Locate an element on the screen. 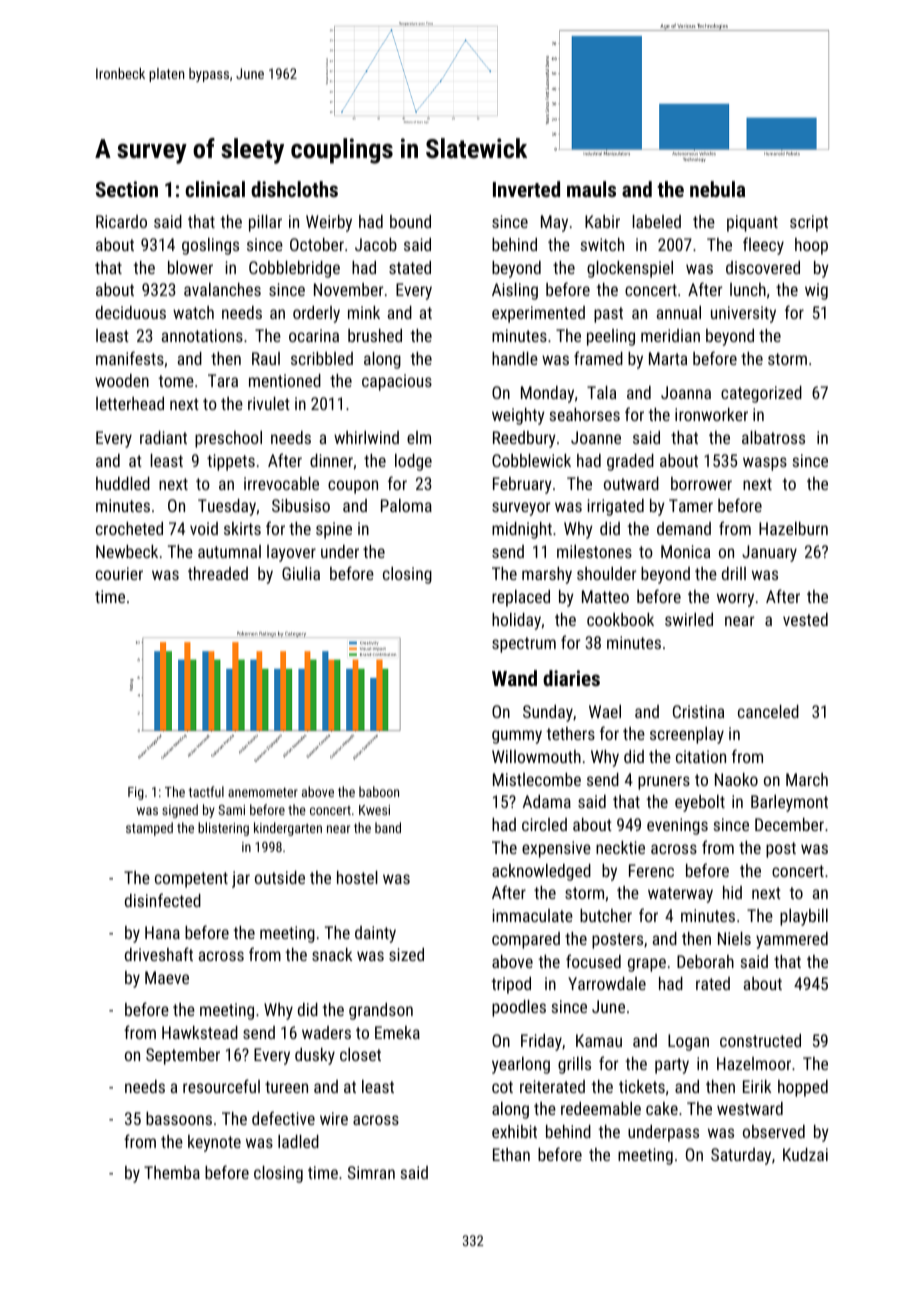 This screenshot has width=924, height=1311. Joanna is located at coordinates (686, 392).
